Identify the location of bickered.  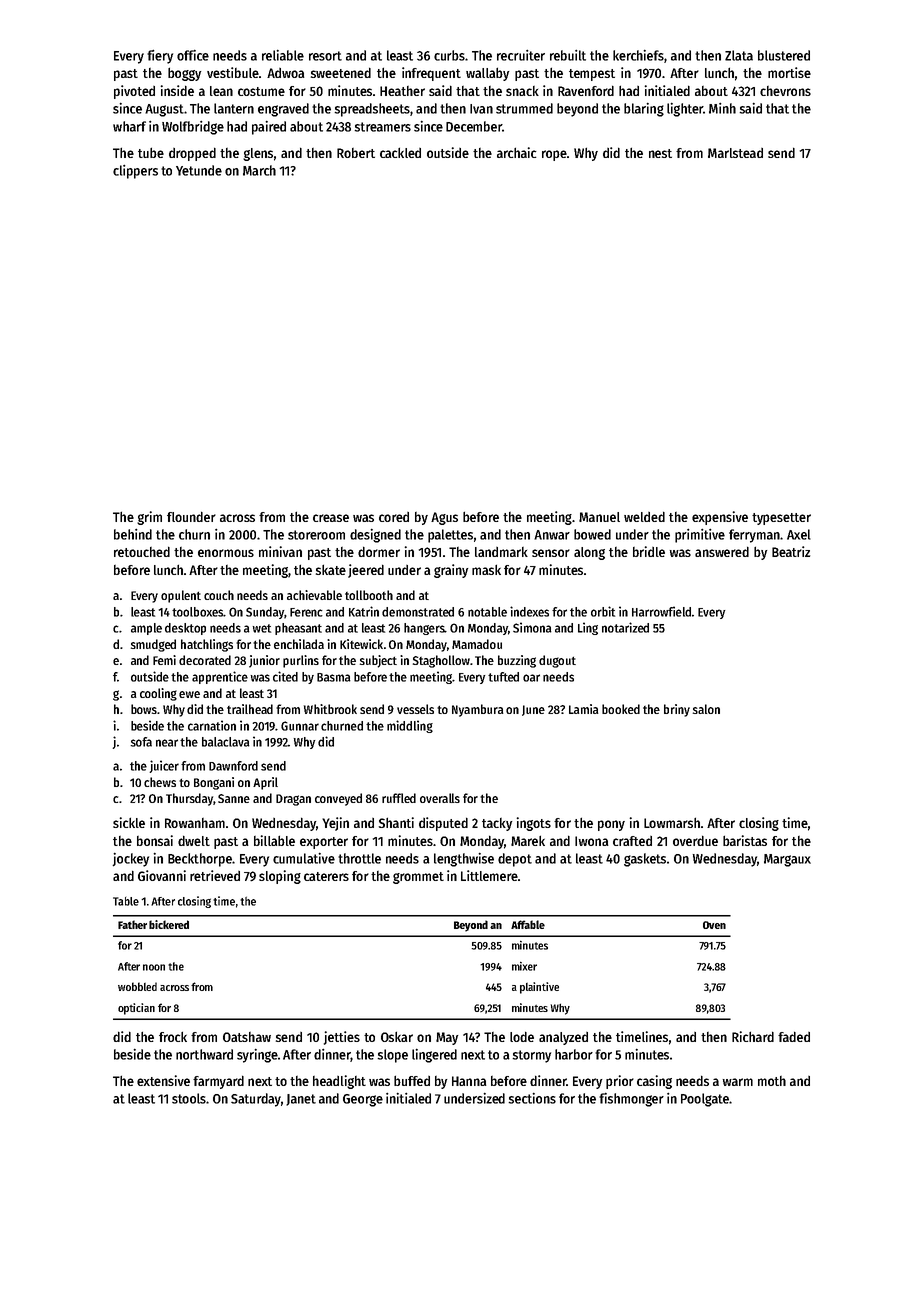
(169, 924).
